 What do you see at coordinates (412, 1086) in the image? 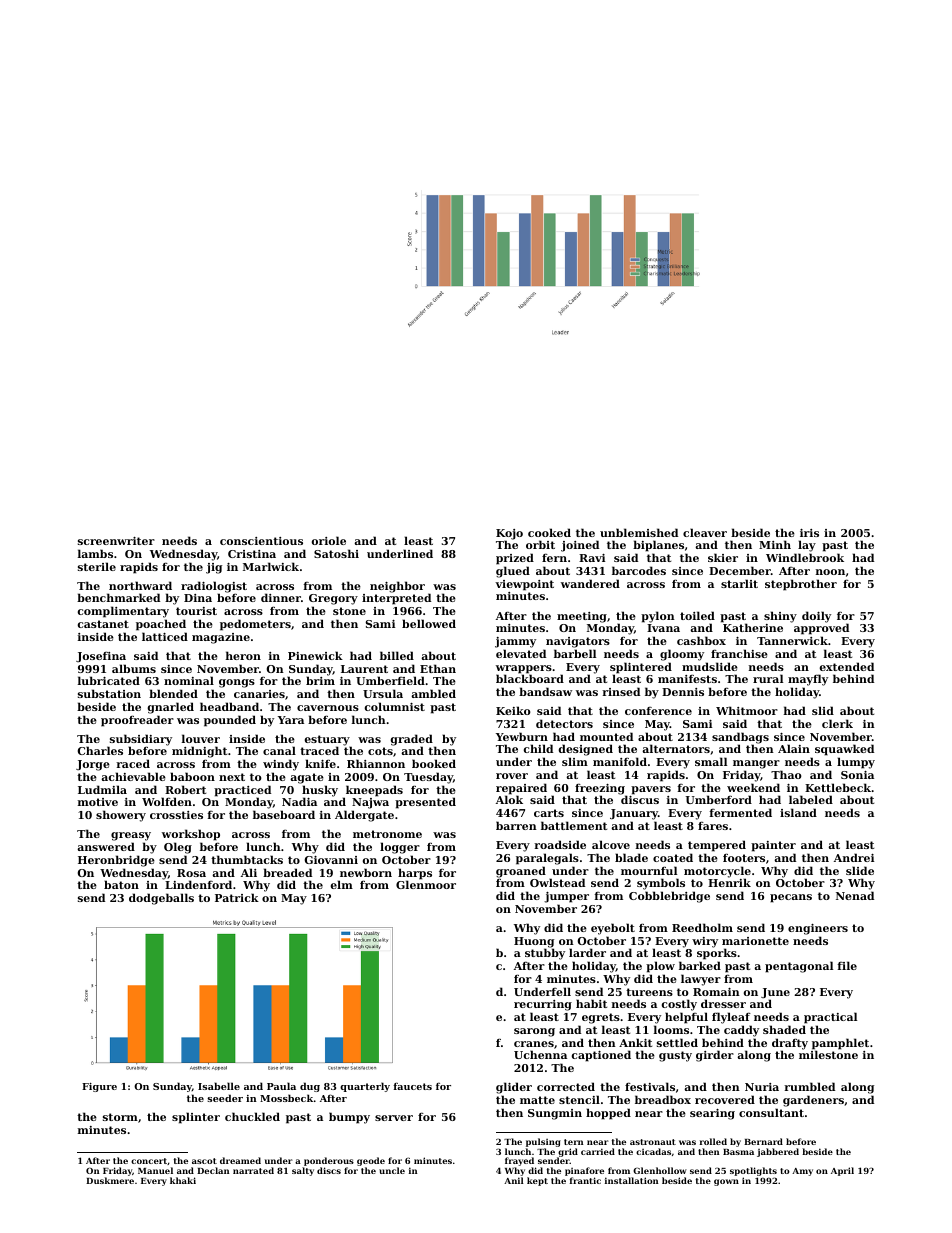
I see `faucets` at bounding box center [412, 1086].
